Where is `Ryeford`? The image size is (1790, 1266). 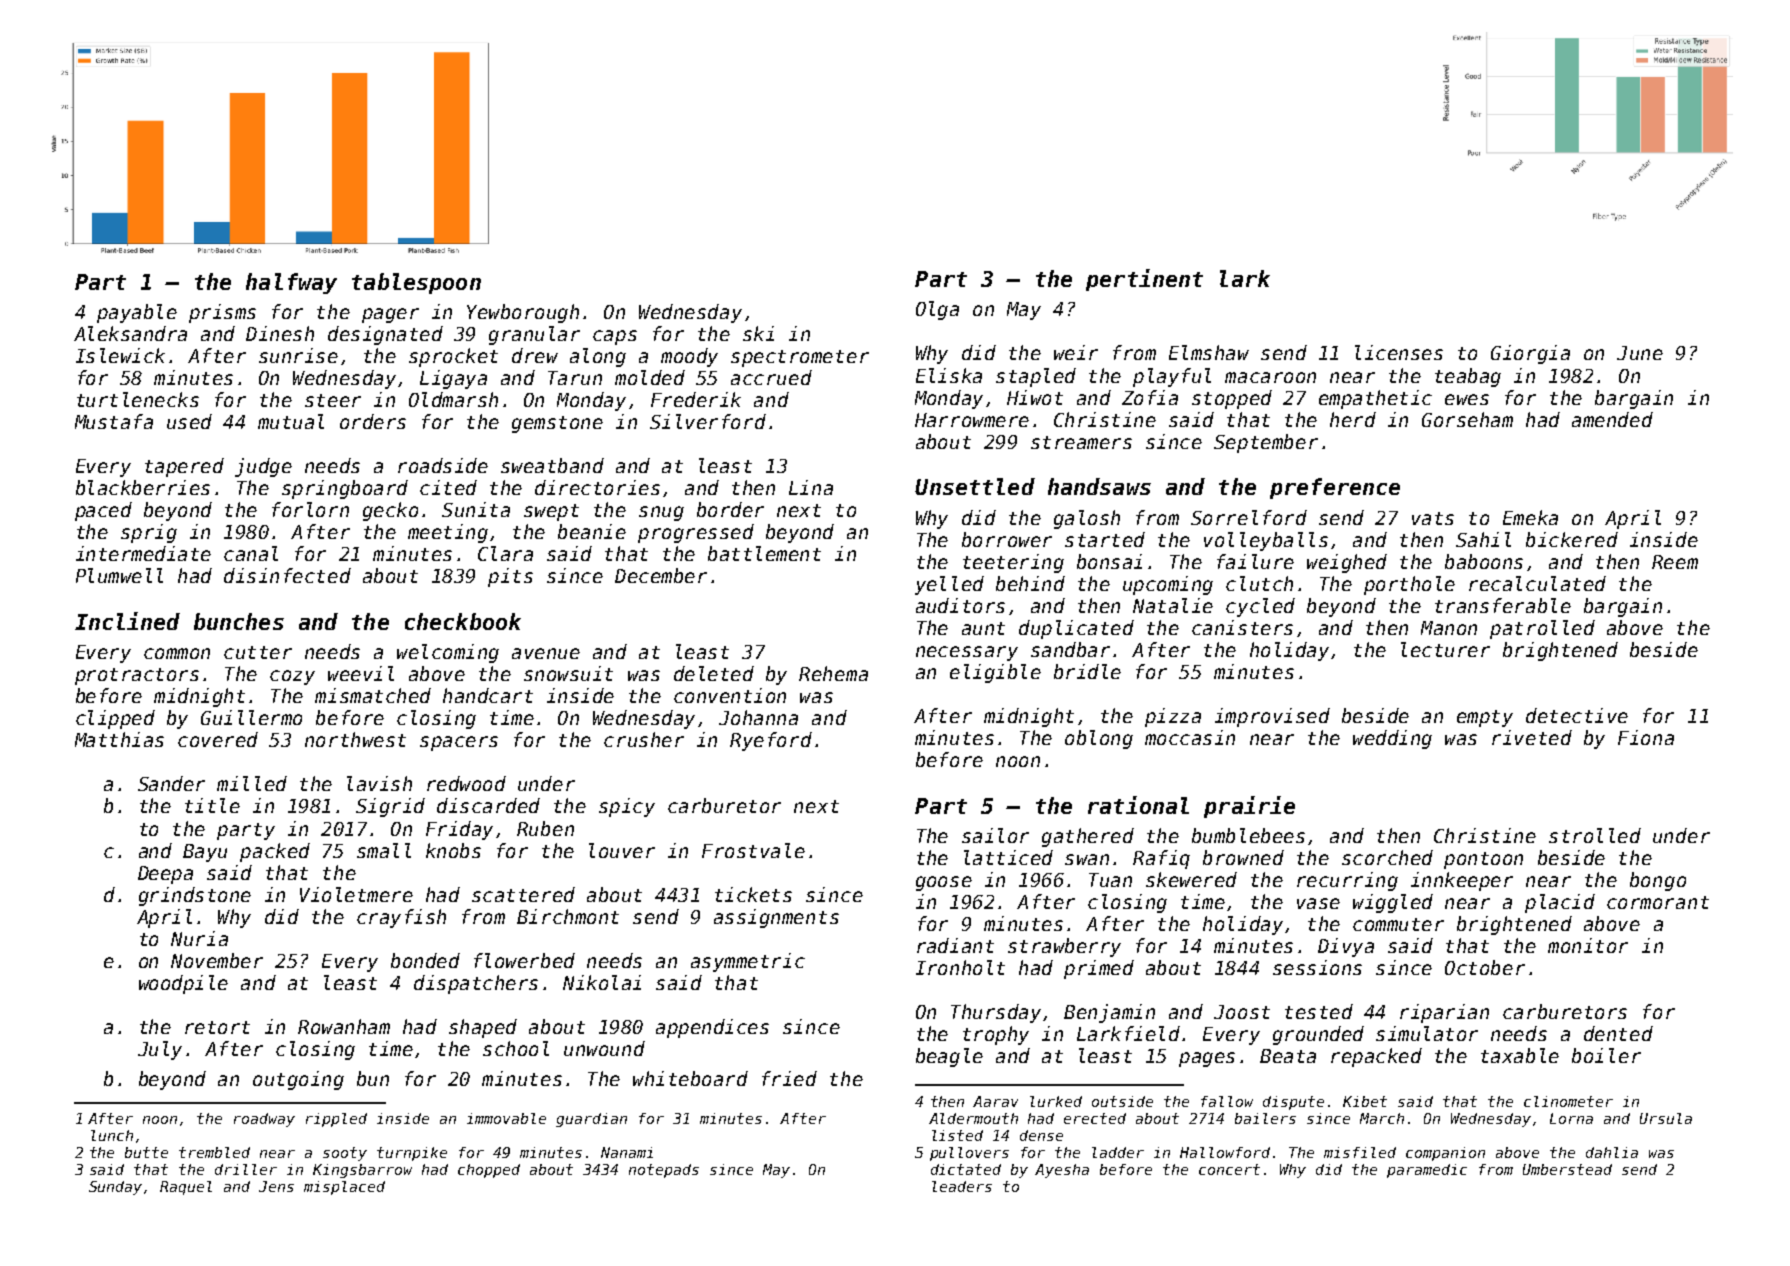
Ryeford is located at coordinates (771, 741).
